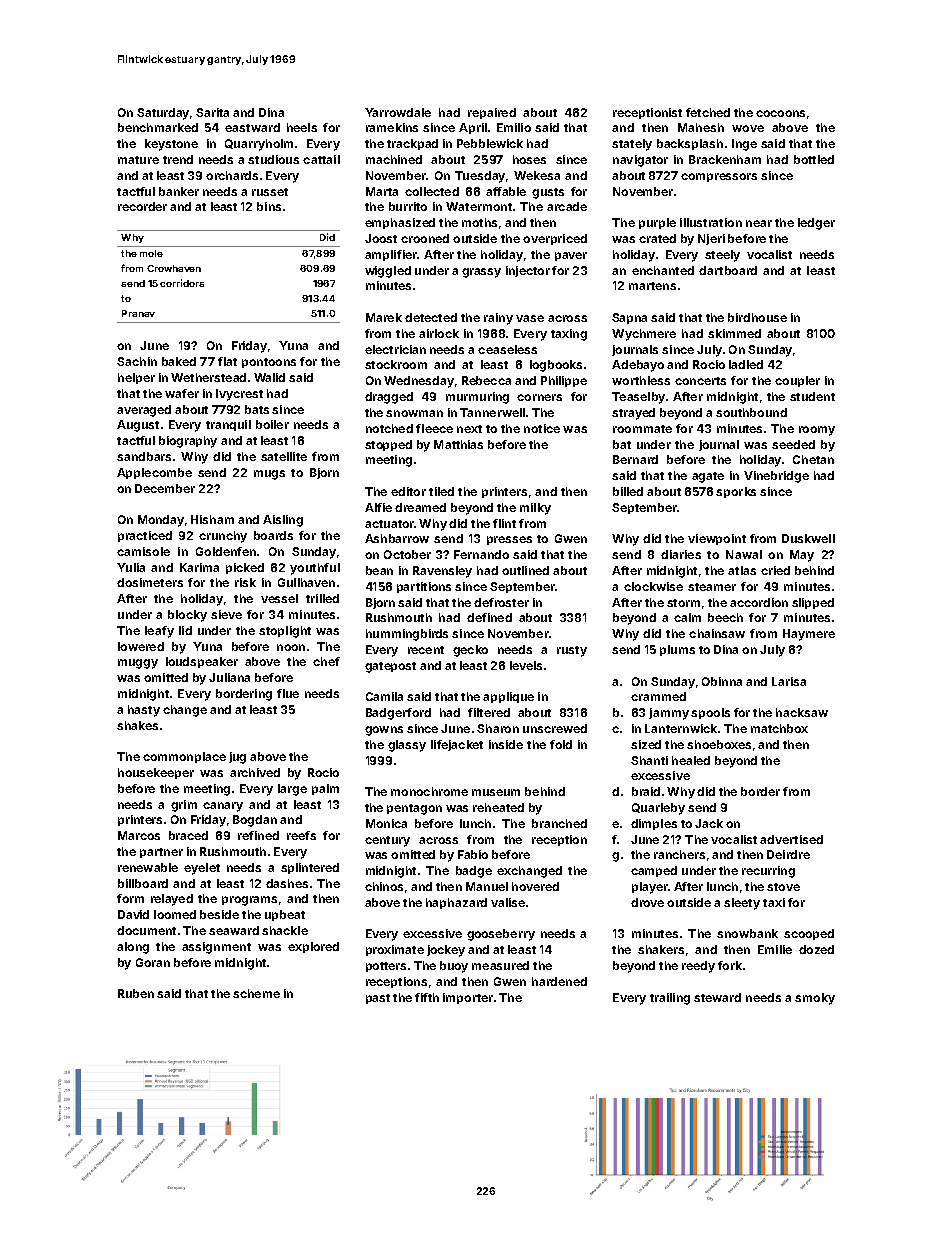 The image size is (952, 1233). Describe the element at coordinates (812, 396) in the screenshot. I see `student` at that location.
